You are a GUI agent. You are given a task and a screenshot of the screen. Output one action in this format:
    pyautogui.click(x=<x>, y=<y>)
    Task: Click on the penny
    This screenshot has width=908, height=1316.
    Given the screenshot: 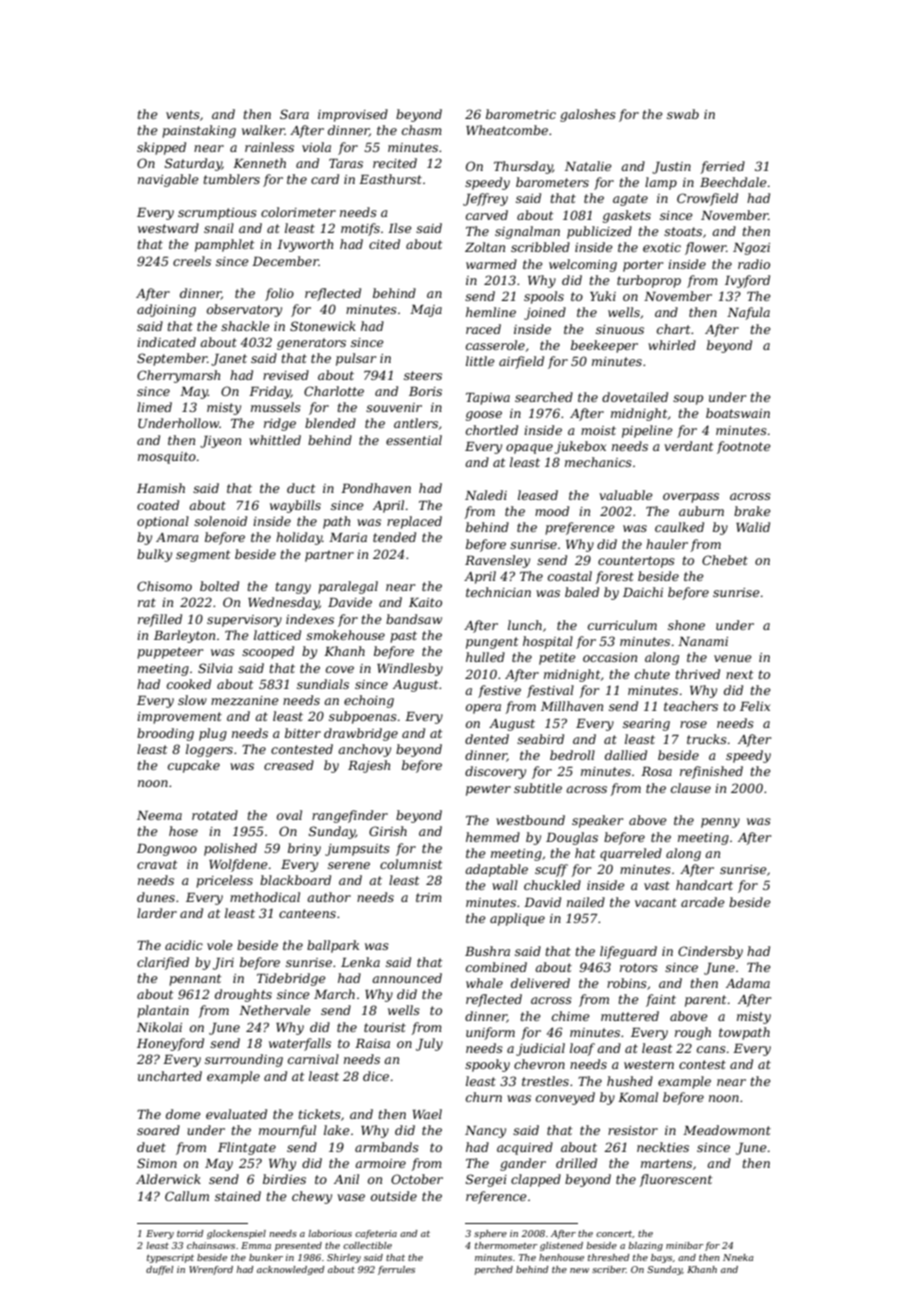 What is the action you would take?
    pyautogui.click(x=720, y=823)
